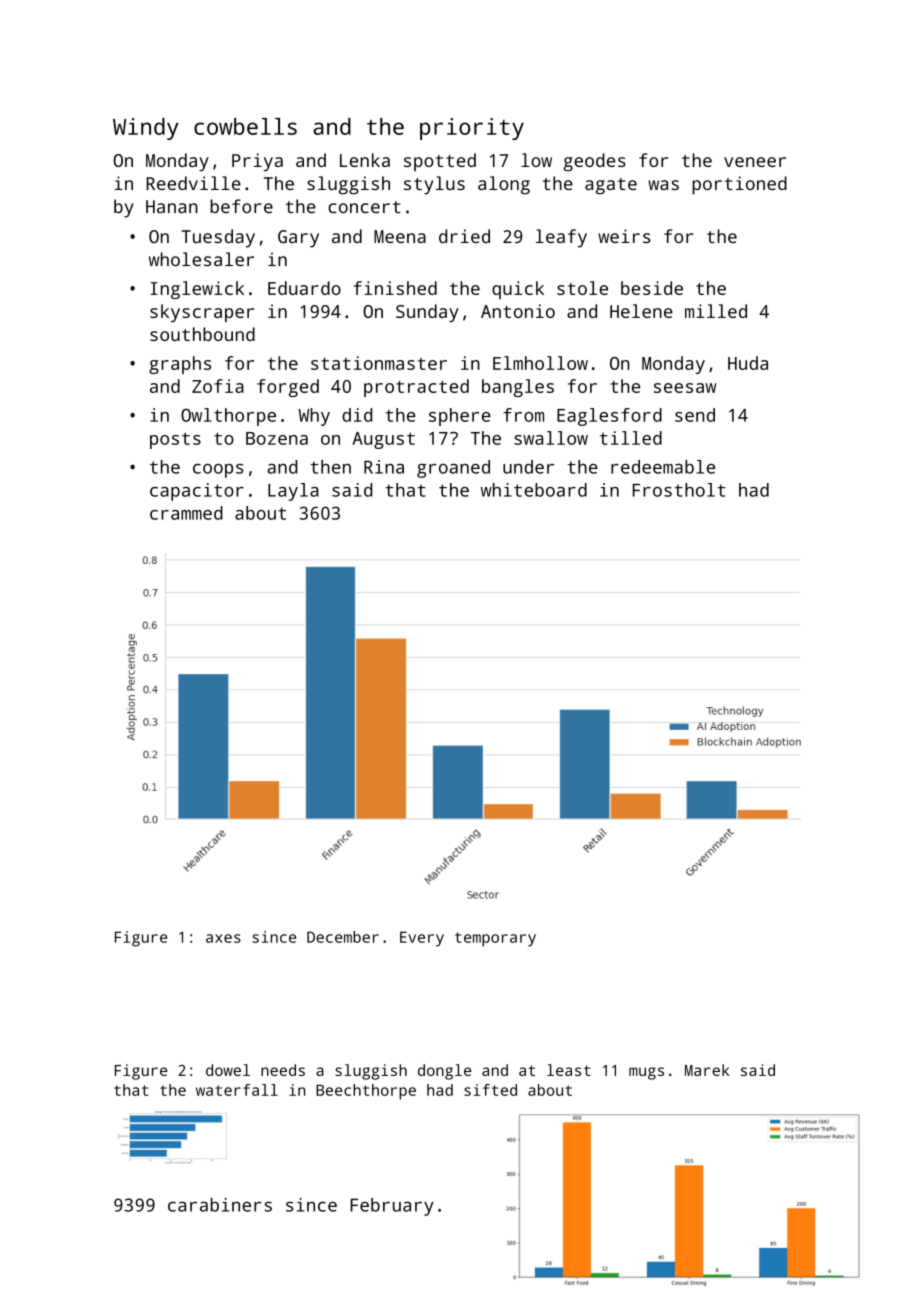 This screenshot has width=924, height=1308. I want to click on axes, so click(223, 938).
